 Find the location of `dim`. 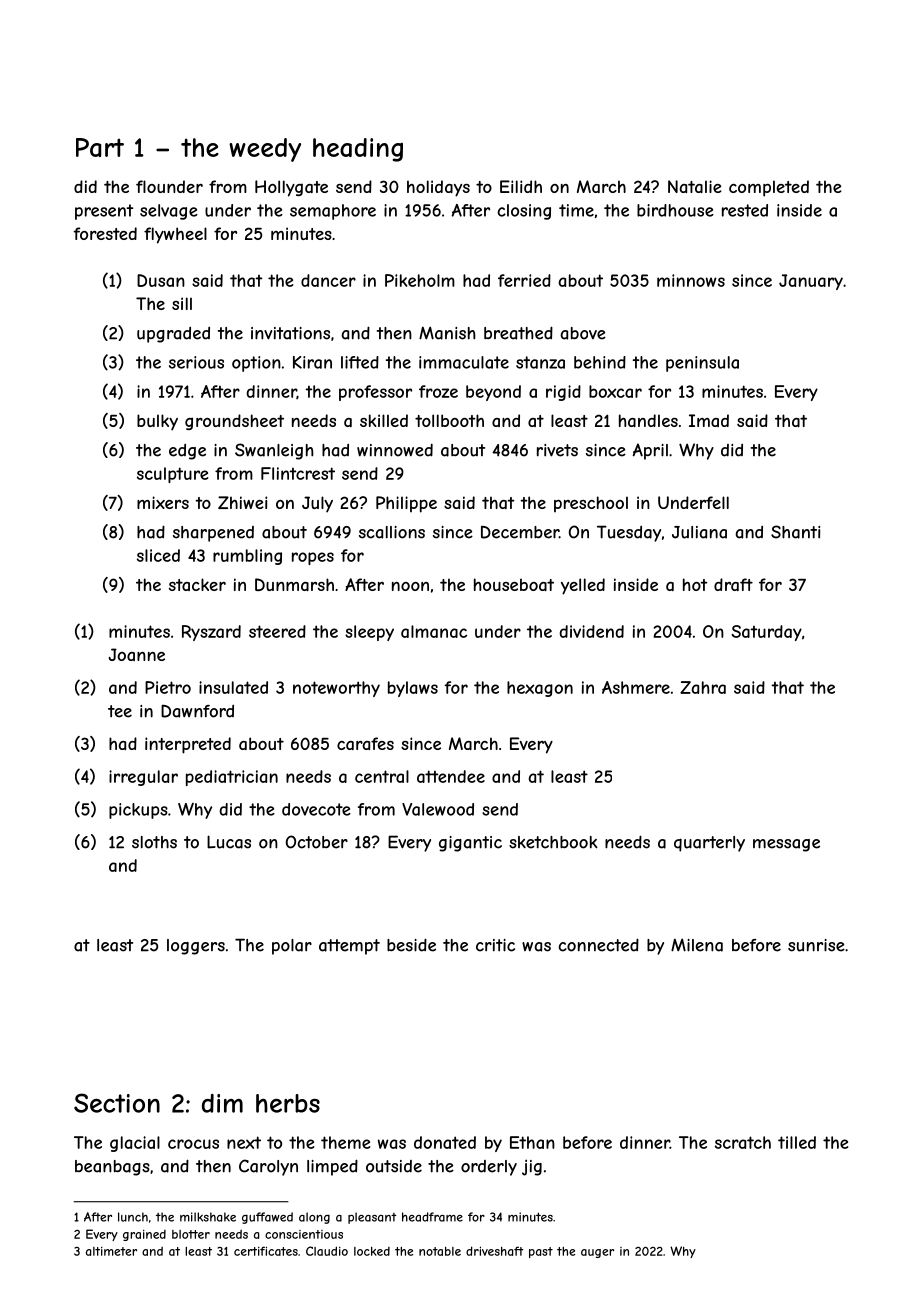

dim is located at coordinates (222, 1103).
